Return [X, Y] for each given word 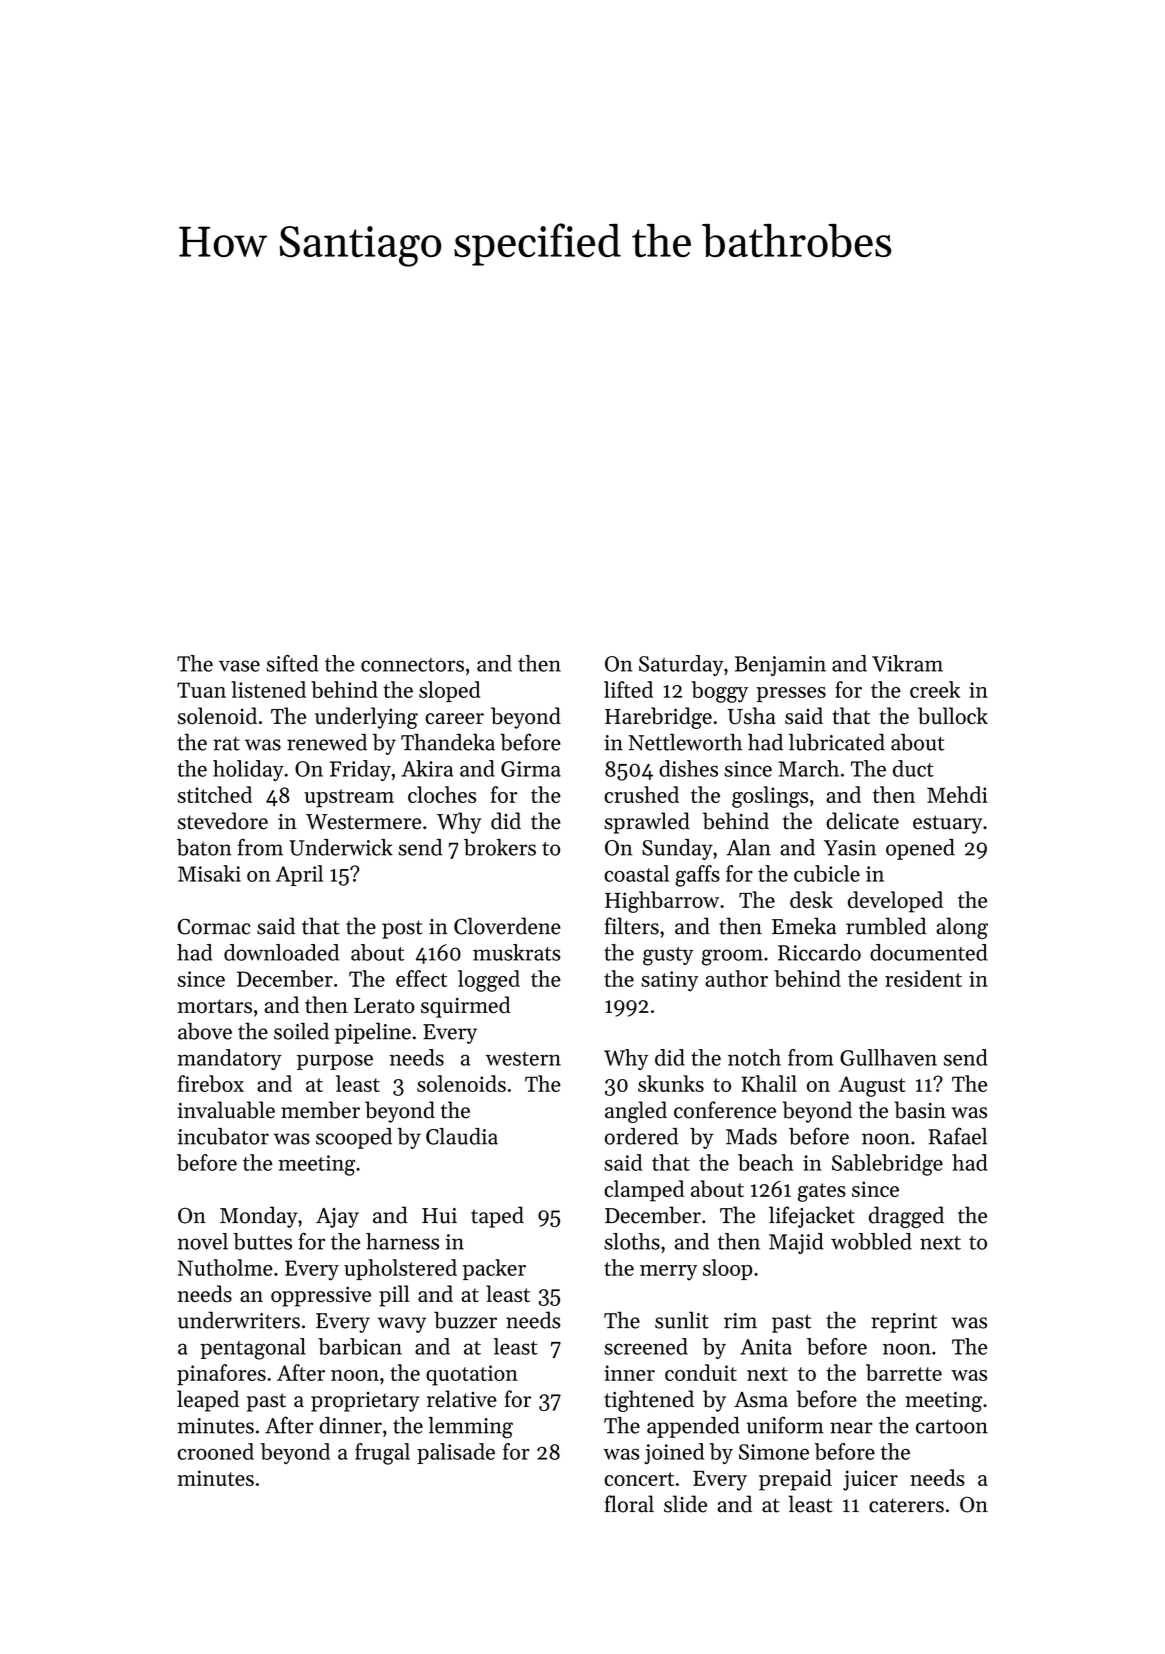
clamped [644, 1191]
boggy [719, 692]
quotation [472, 1375]
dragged [906, 1217]
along [962, 928]
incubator [223, 1136]
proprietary [365, 1402]
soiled [301, 1031]
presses [791, 694]
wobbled [871, 1241]
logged [489, 981]
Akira [427, 768]
